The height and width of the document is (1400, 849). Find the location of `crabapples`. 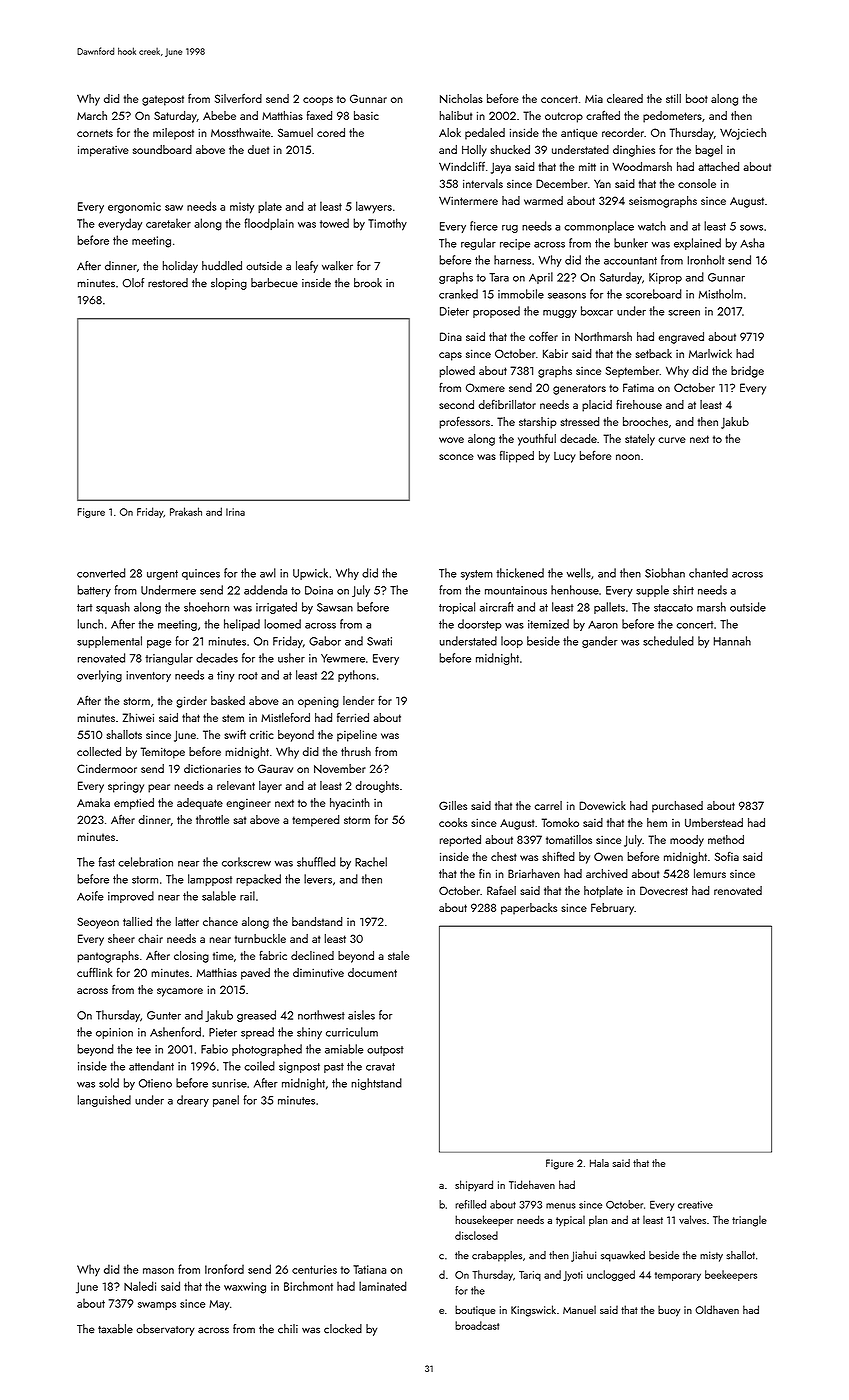

crabapples is located at coordinates (497, 1256).
